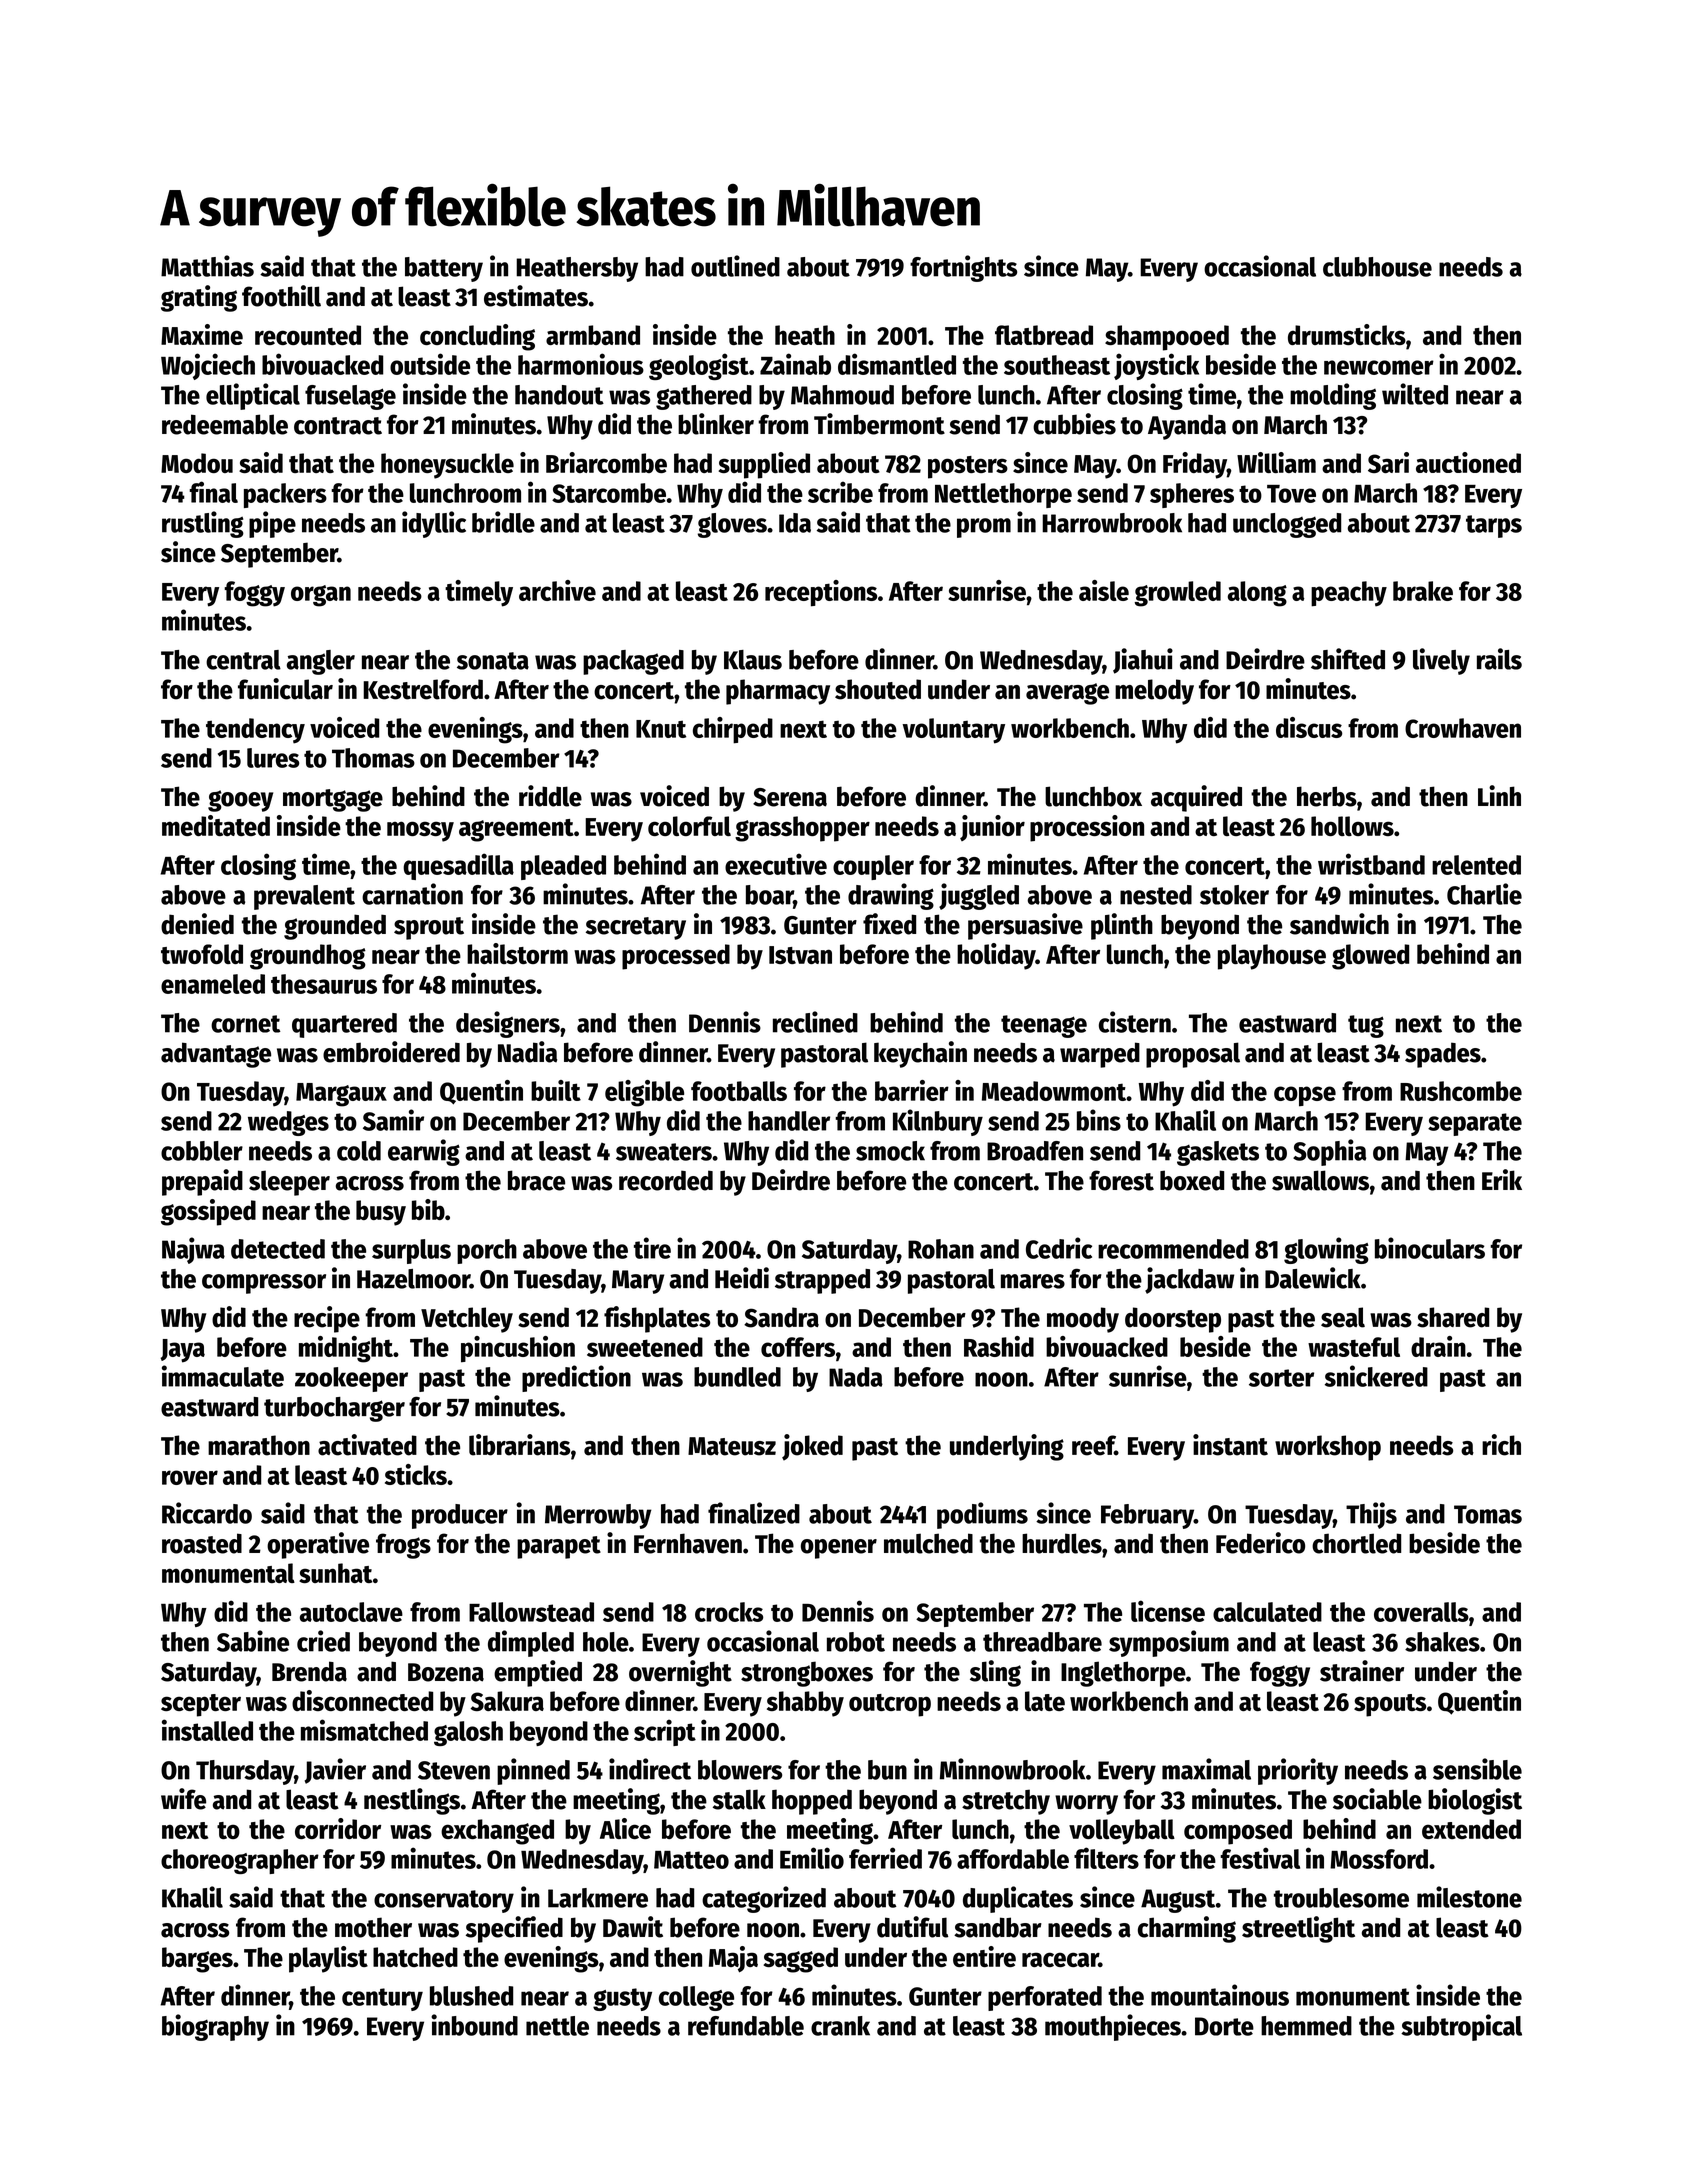 This page has height=2178, width=1683. I want to click on Matteo, so click(691, 1860).
